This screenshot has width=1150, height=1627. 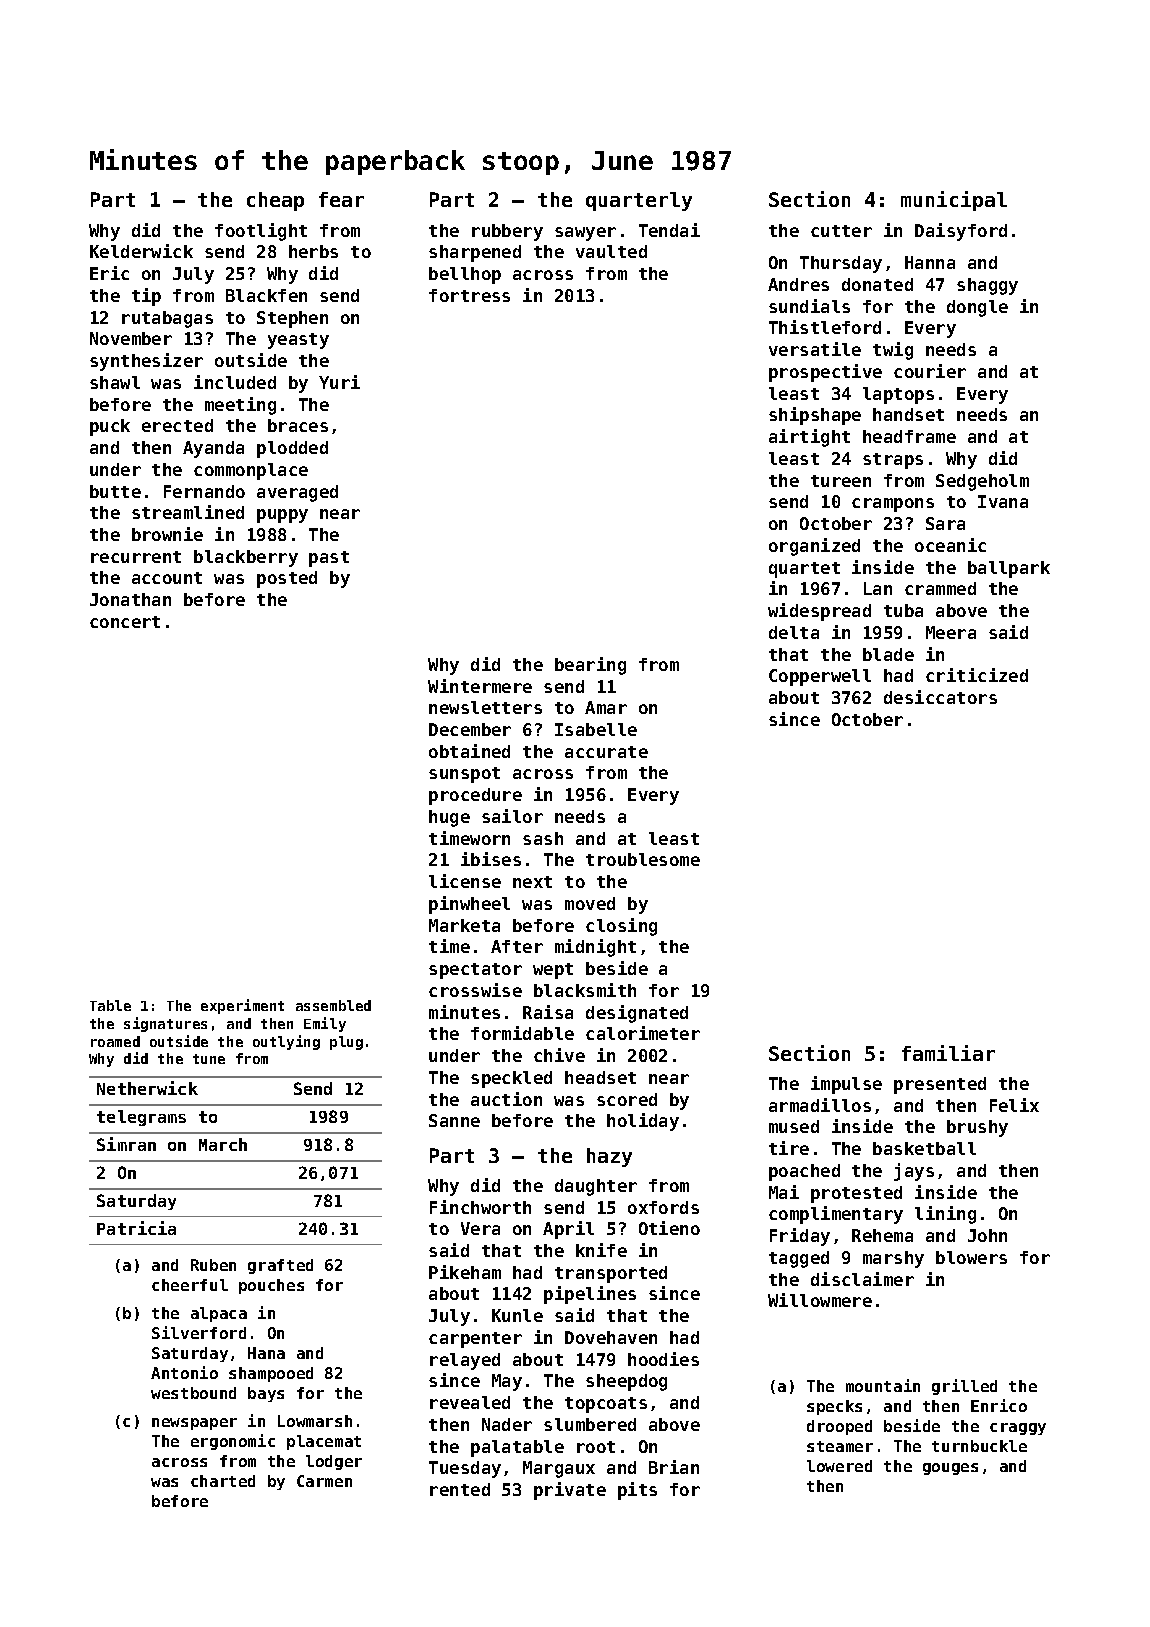 I want to click on tureen, so click(x=841, y=481).
